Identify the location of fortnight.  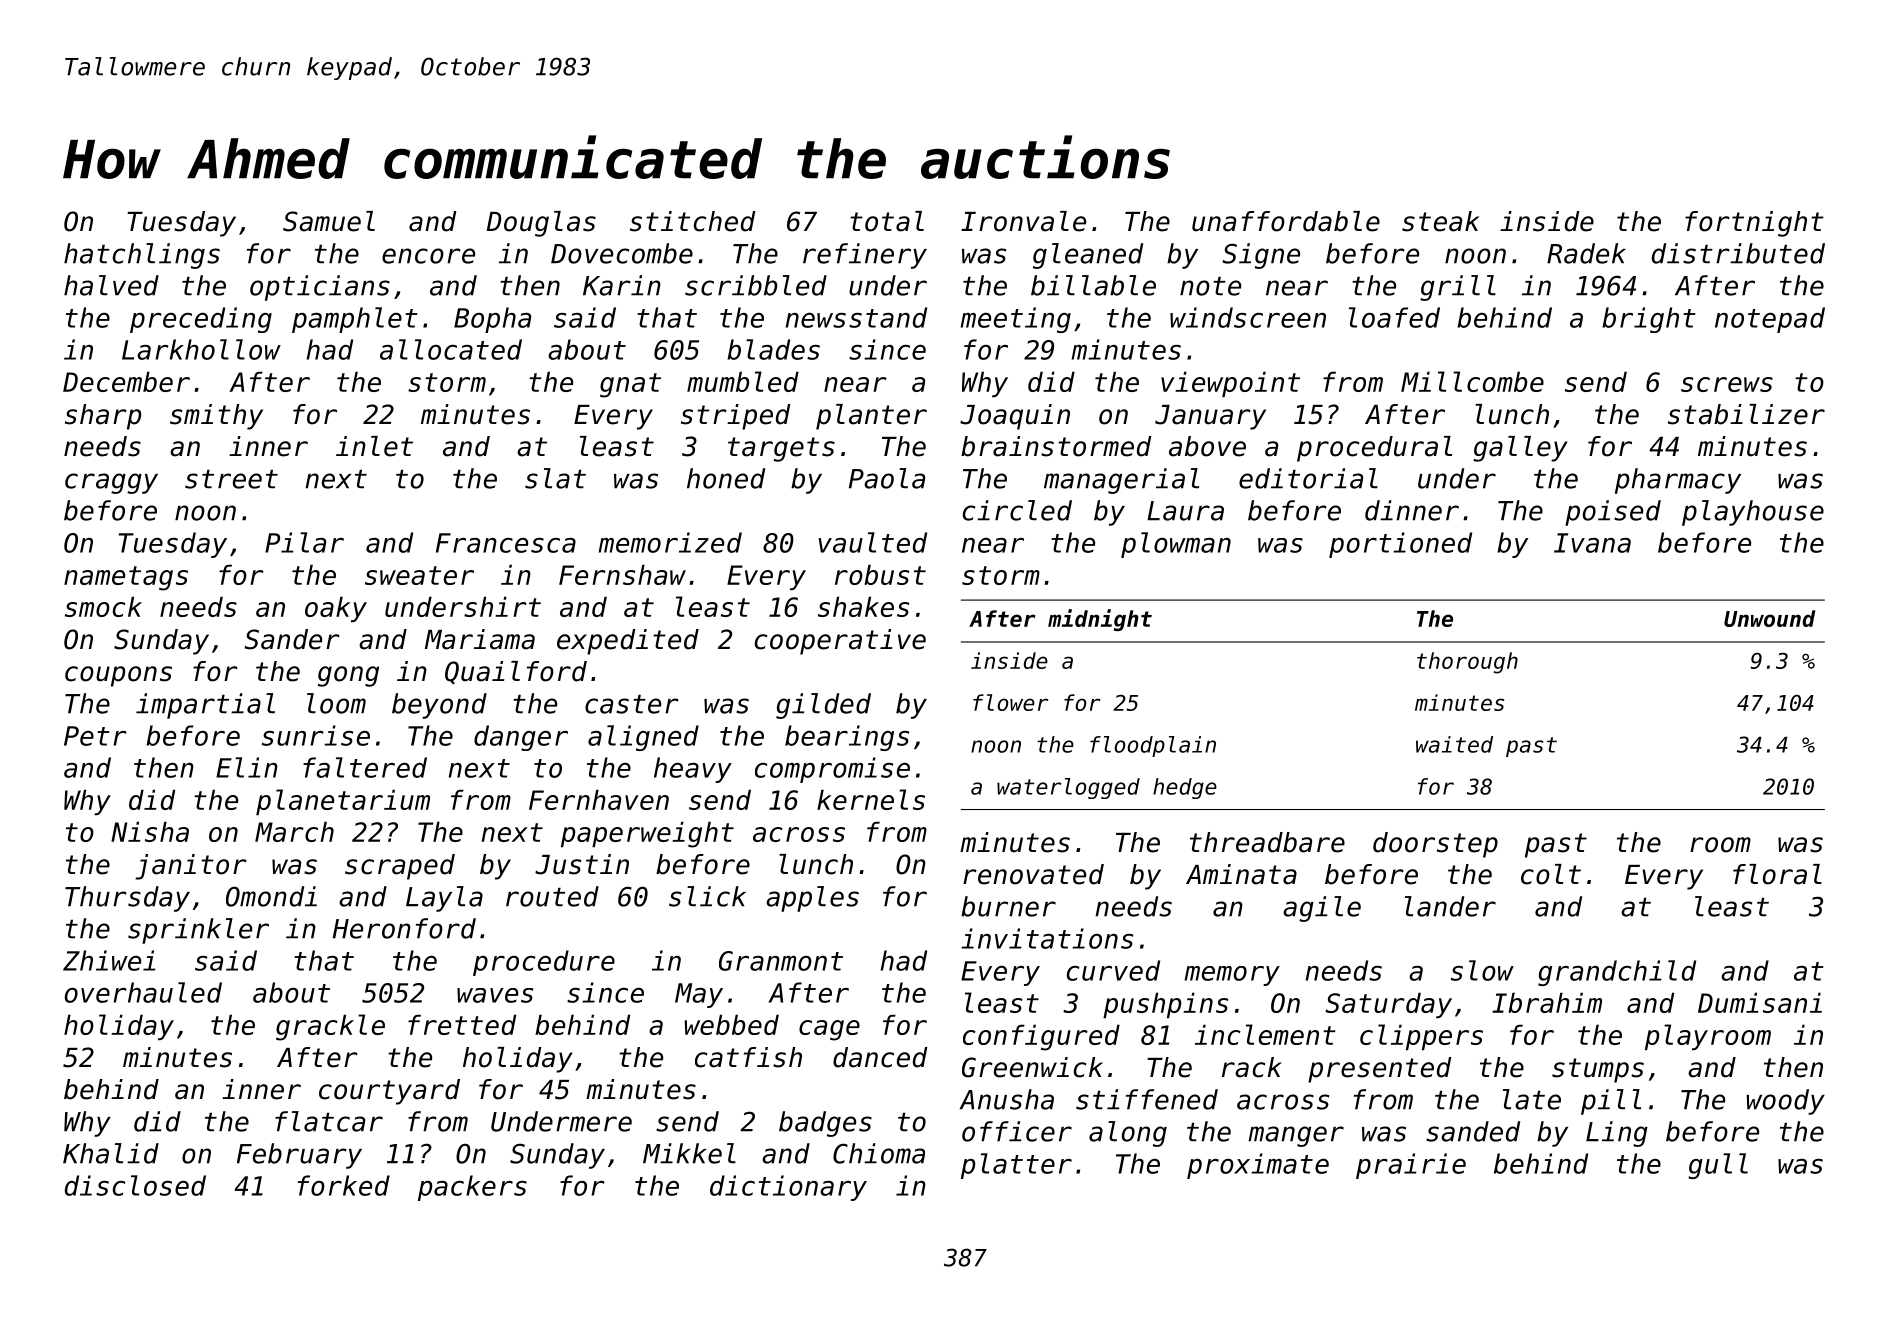
(1754, 224).
